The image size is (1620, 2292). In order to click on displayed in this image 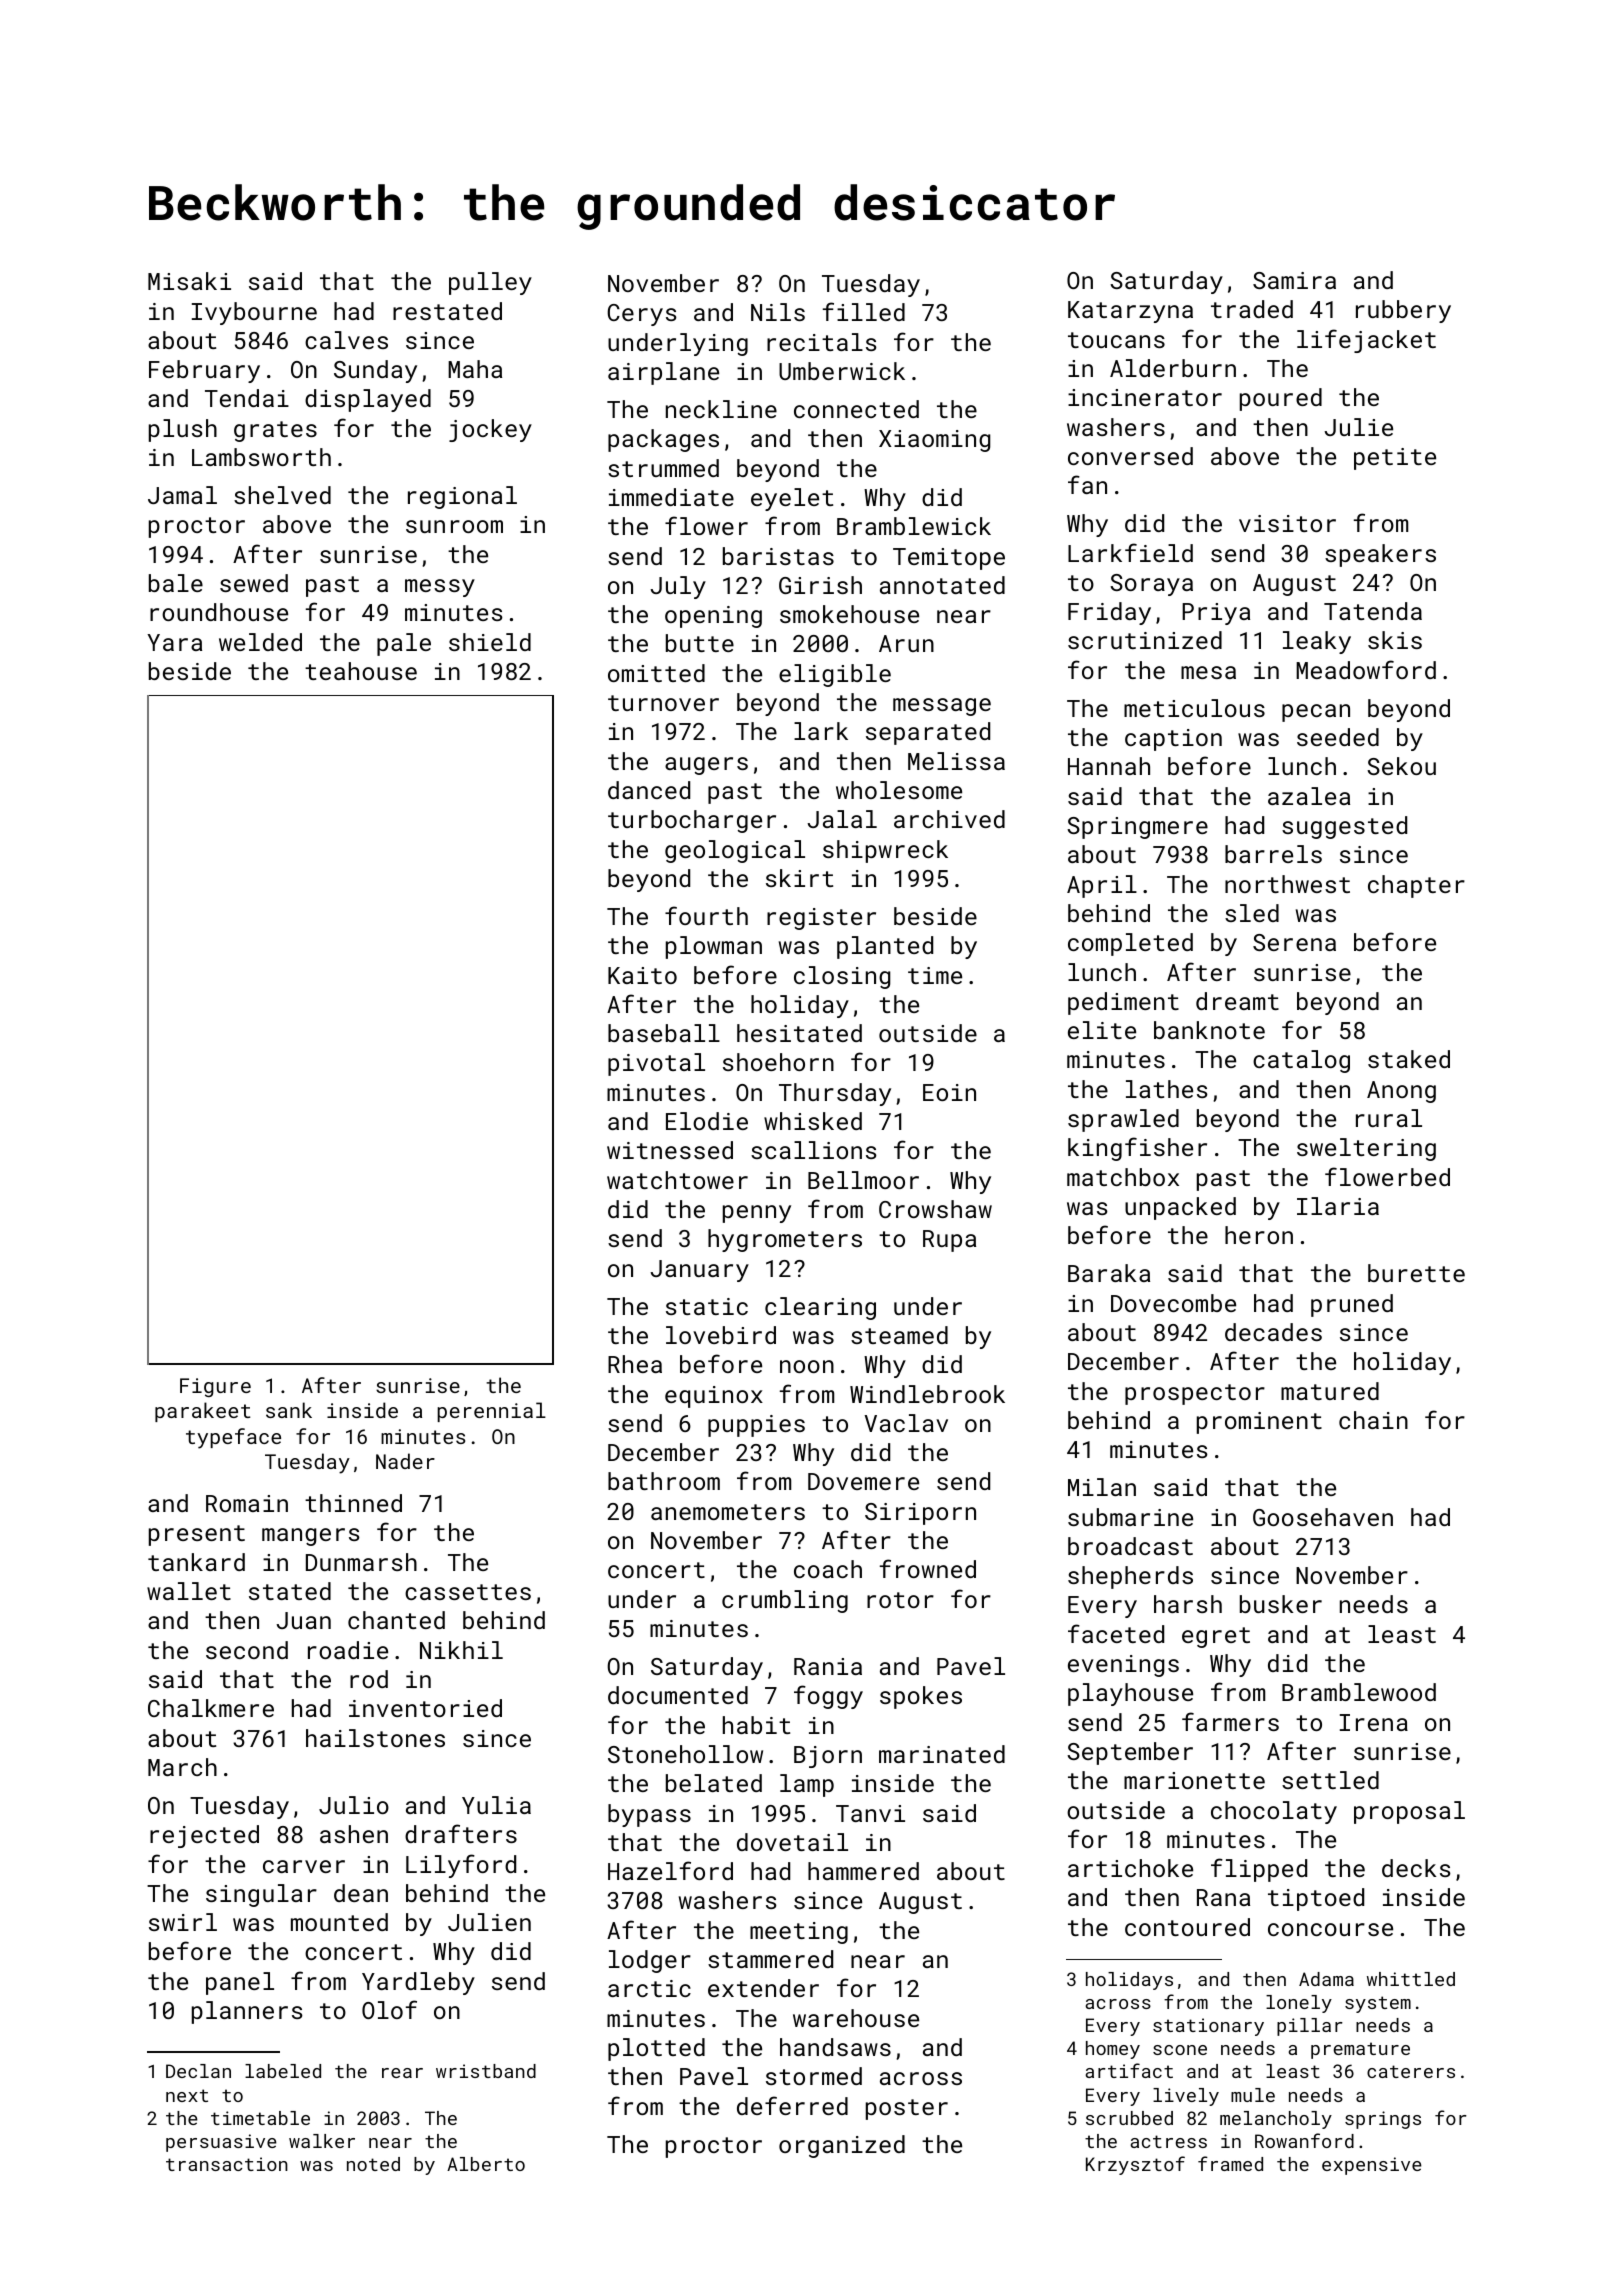, I will do `click(368, 400)`.
